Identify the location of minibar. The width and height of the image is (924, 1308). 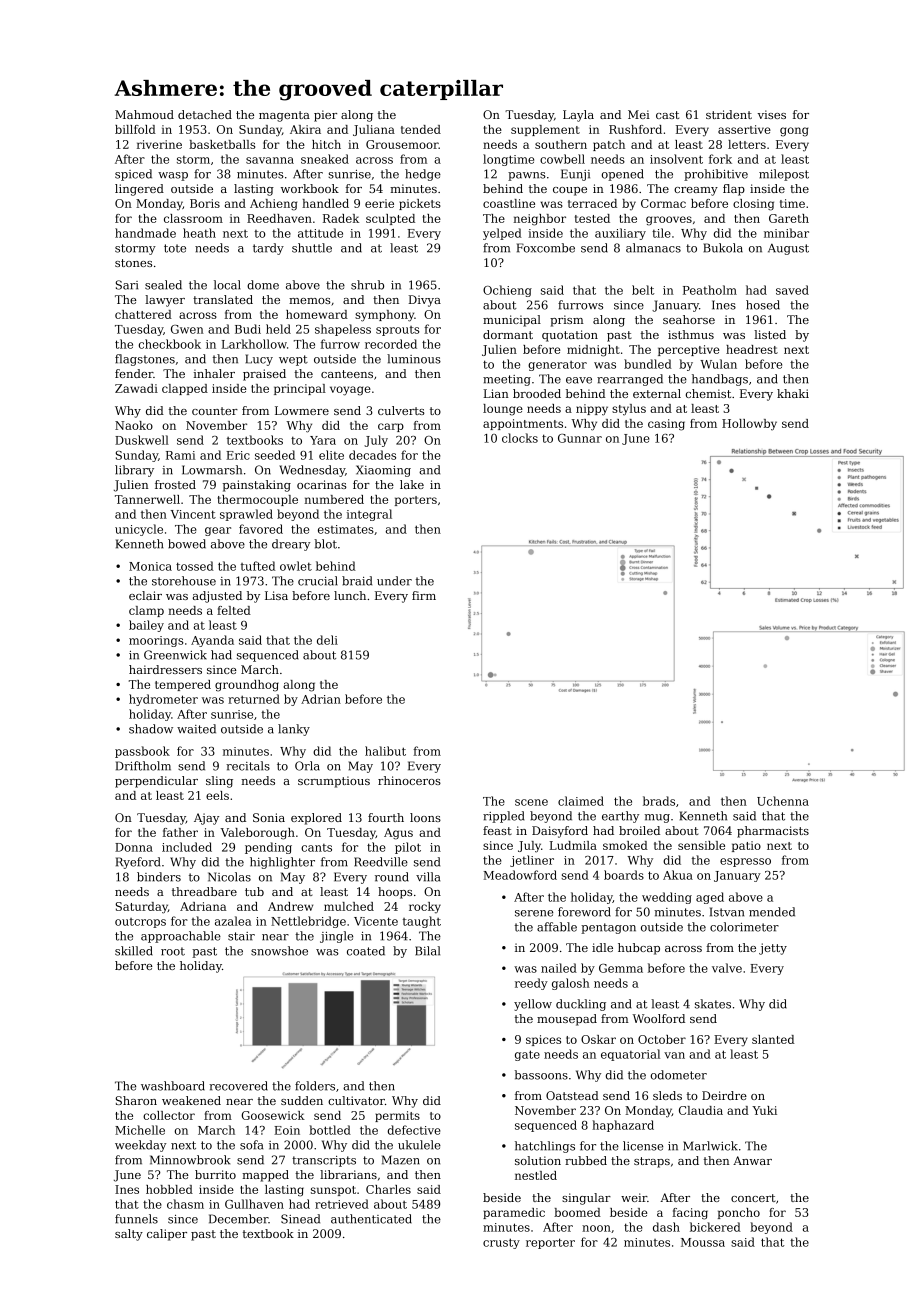
(786, 233).
